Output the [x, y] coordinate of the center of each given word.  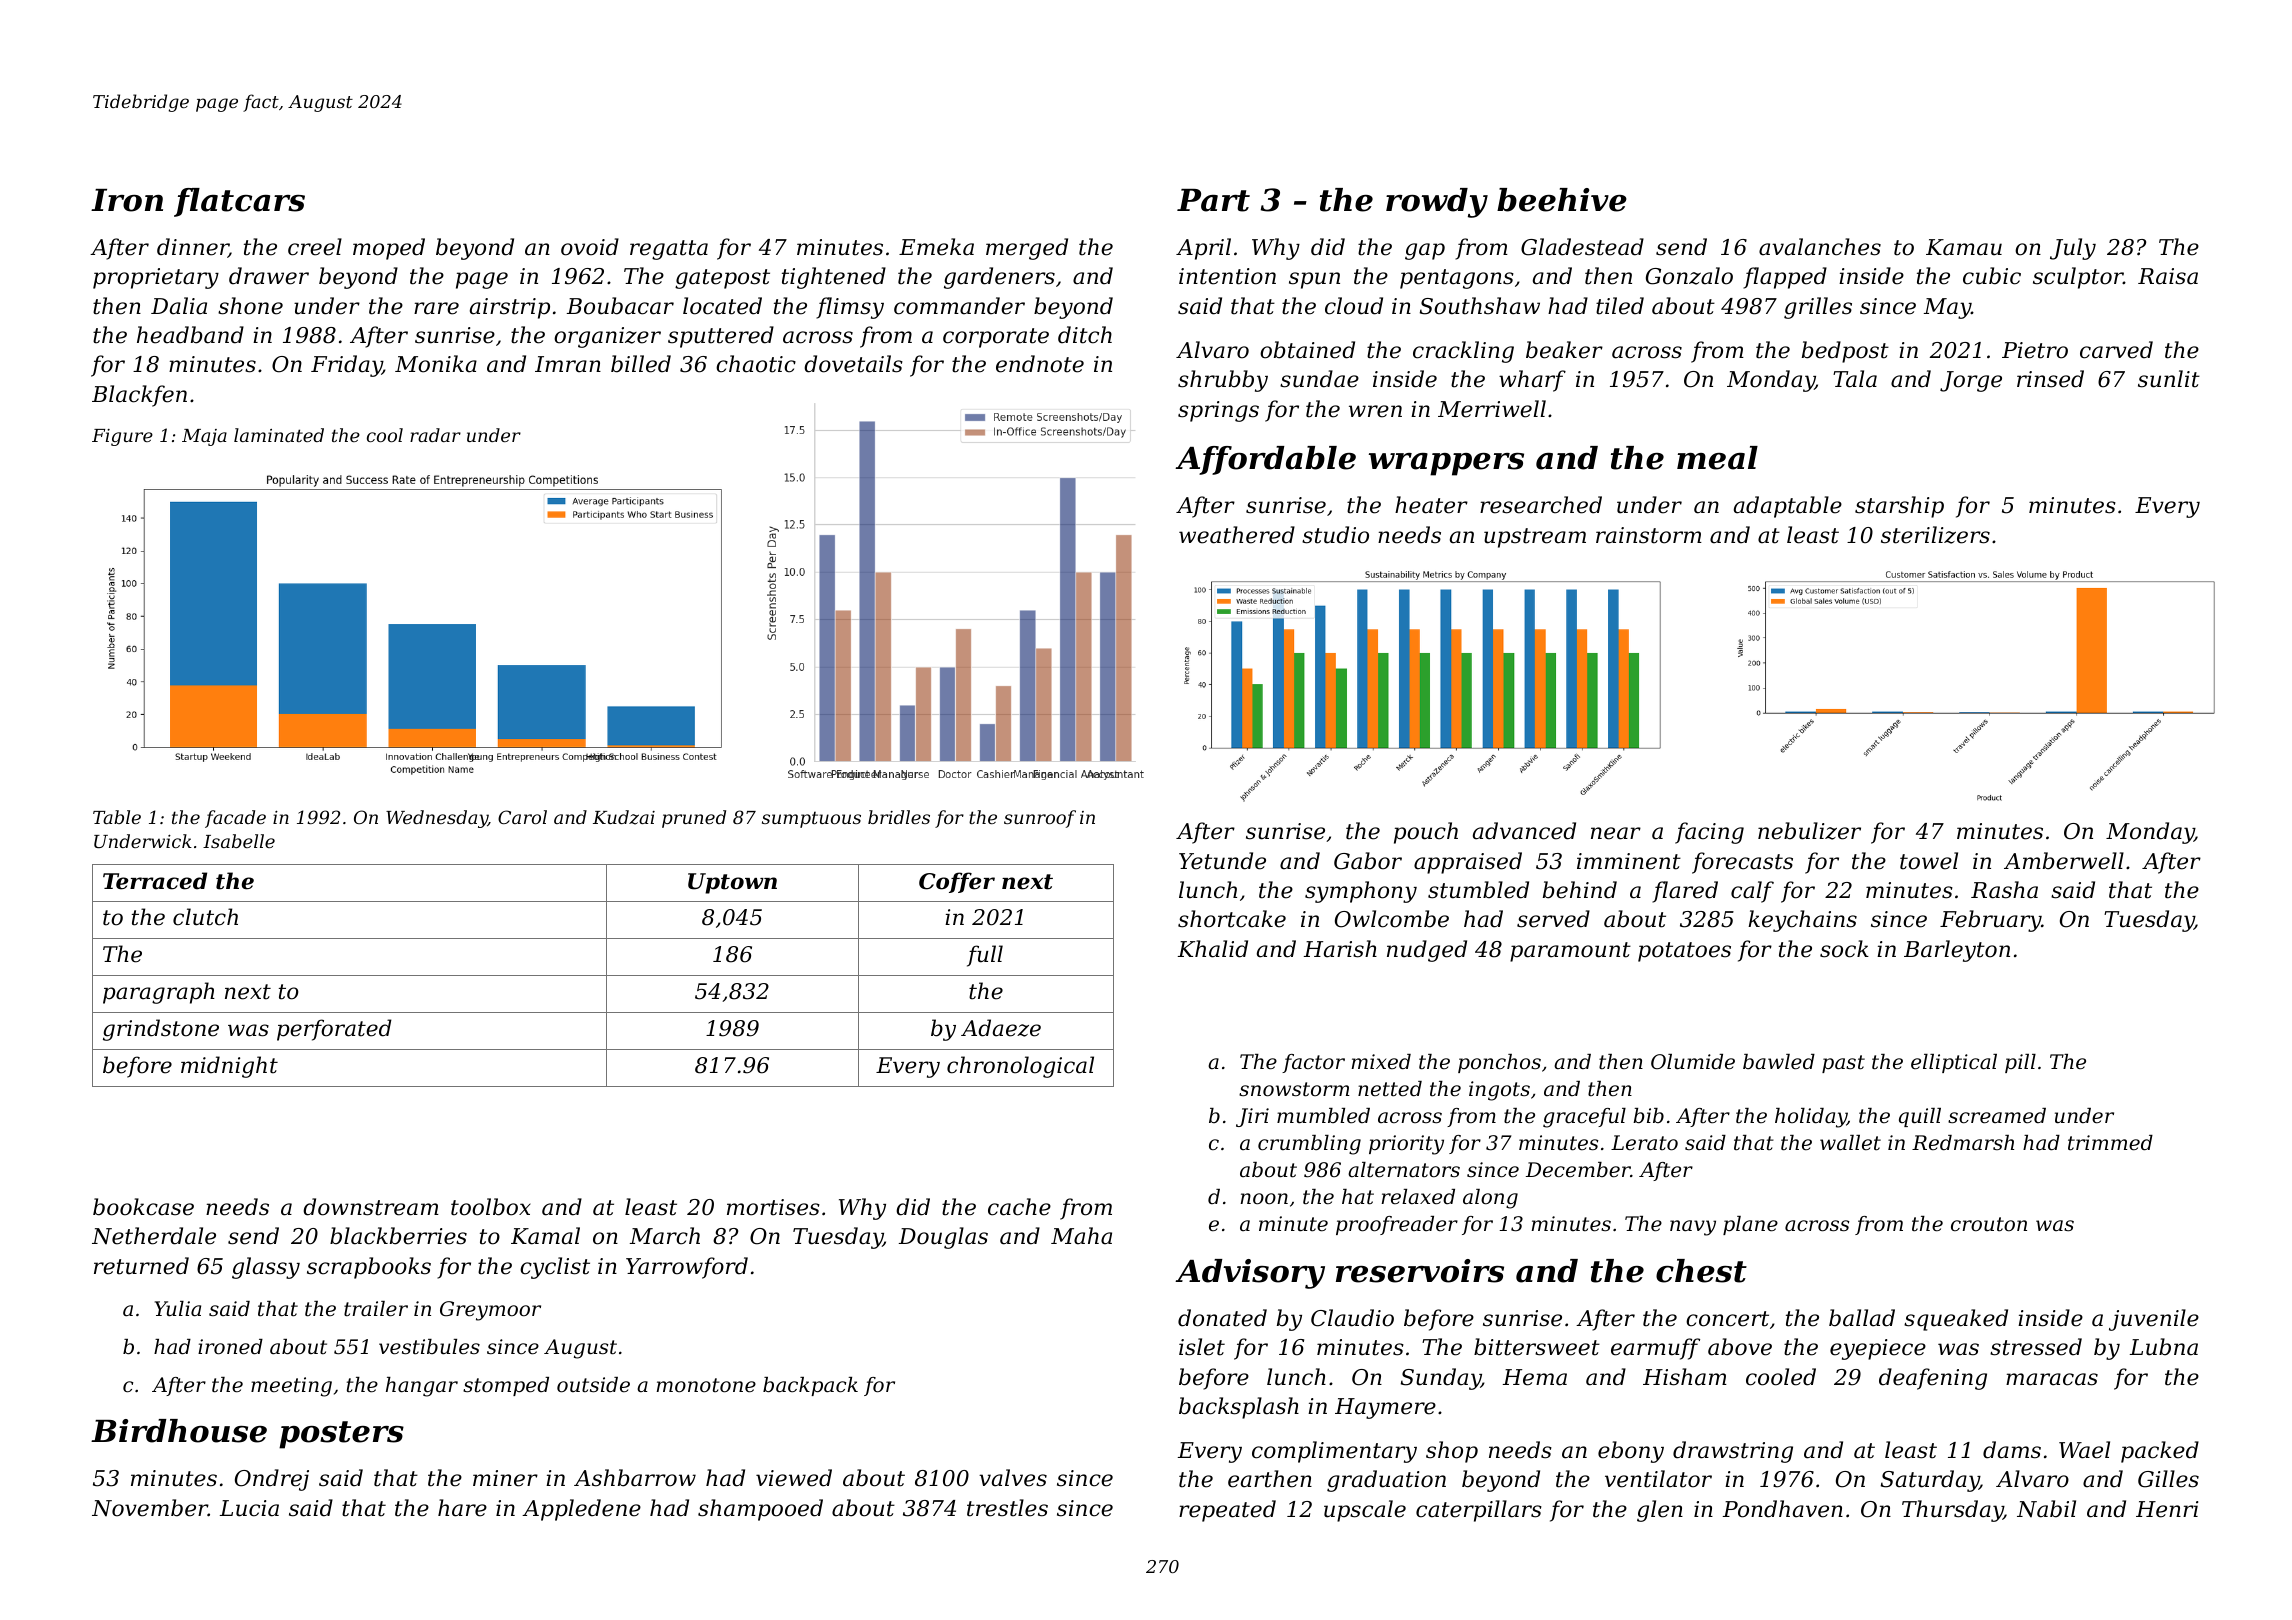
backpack [810, 1386]
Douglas [943, 1238]
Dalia [179, 306]
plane [1750, 1225]
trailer [376, 1309]
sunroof [1040, 819]
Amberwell [2064, 861]
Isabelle [239, 841]
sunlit [2169, 379]
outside [593, 1385]
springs [1218, 411]
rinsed [2050, 379]
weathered [1237, 535]
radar [435, 435]
